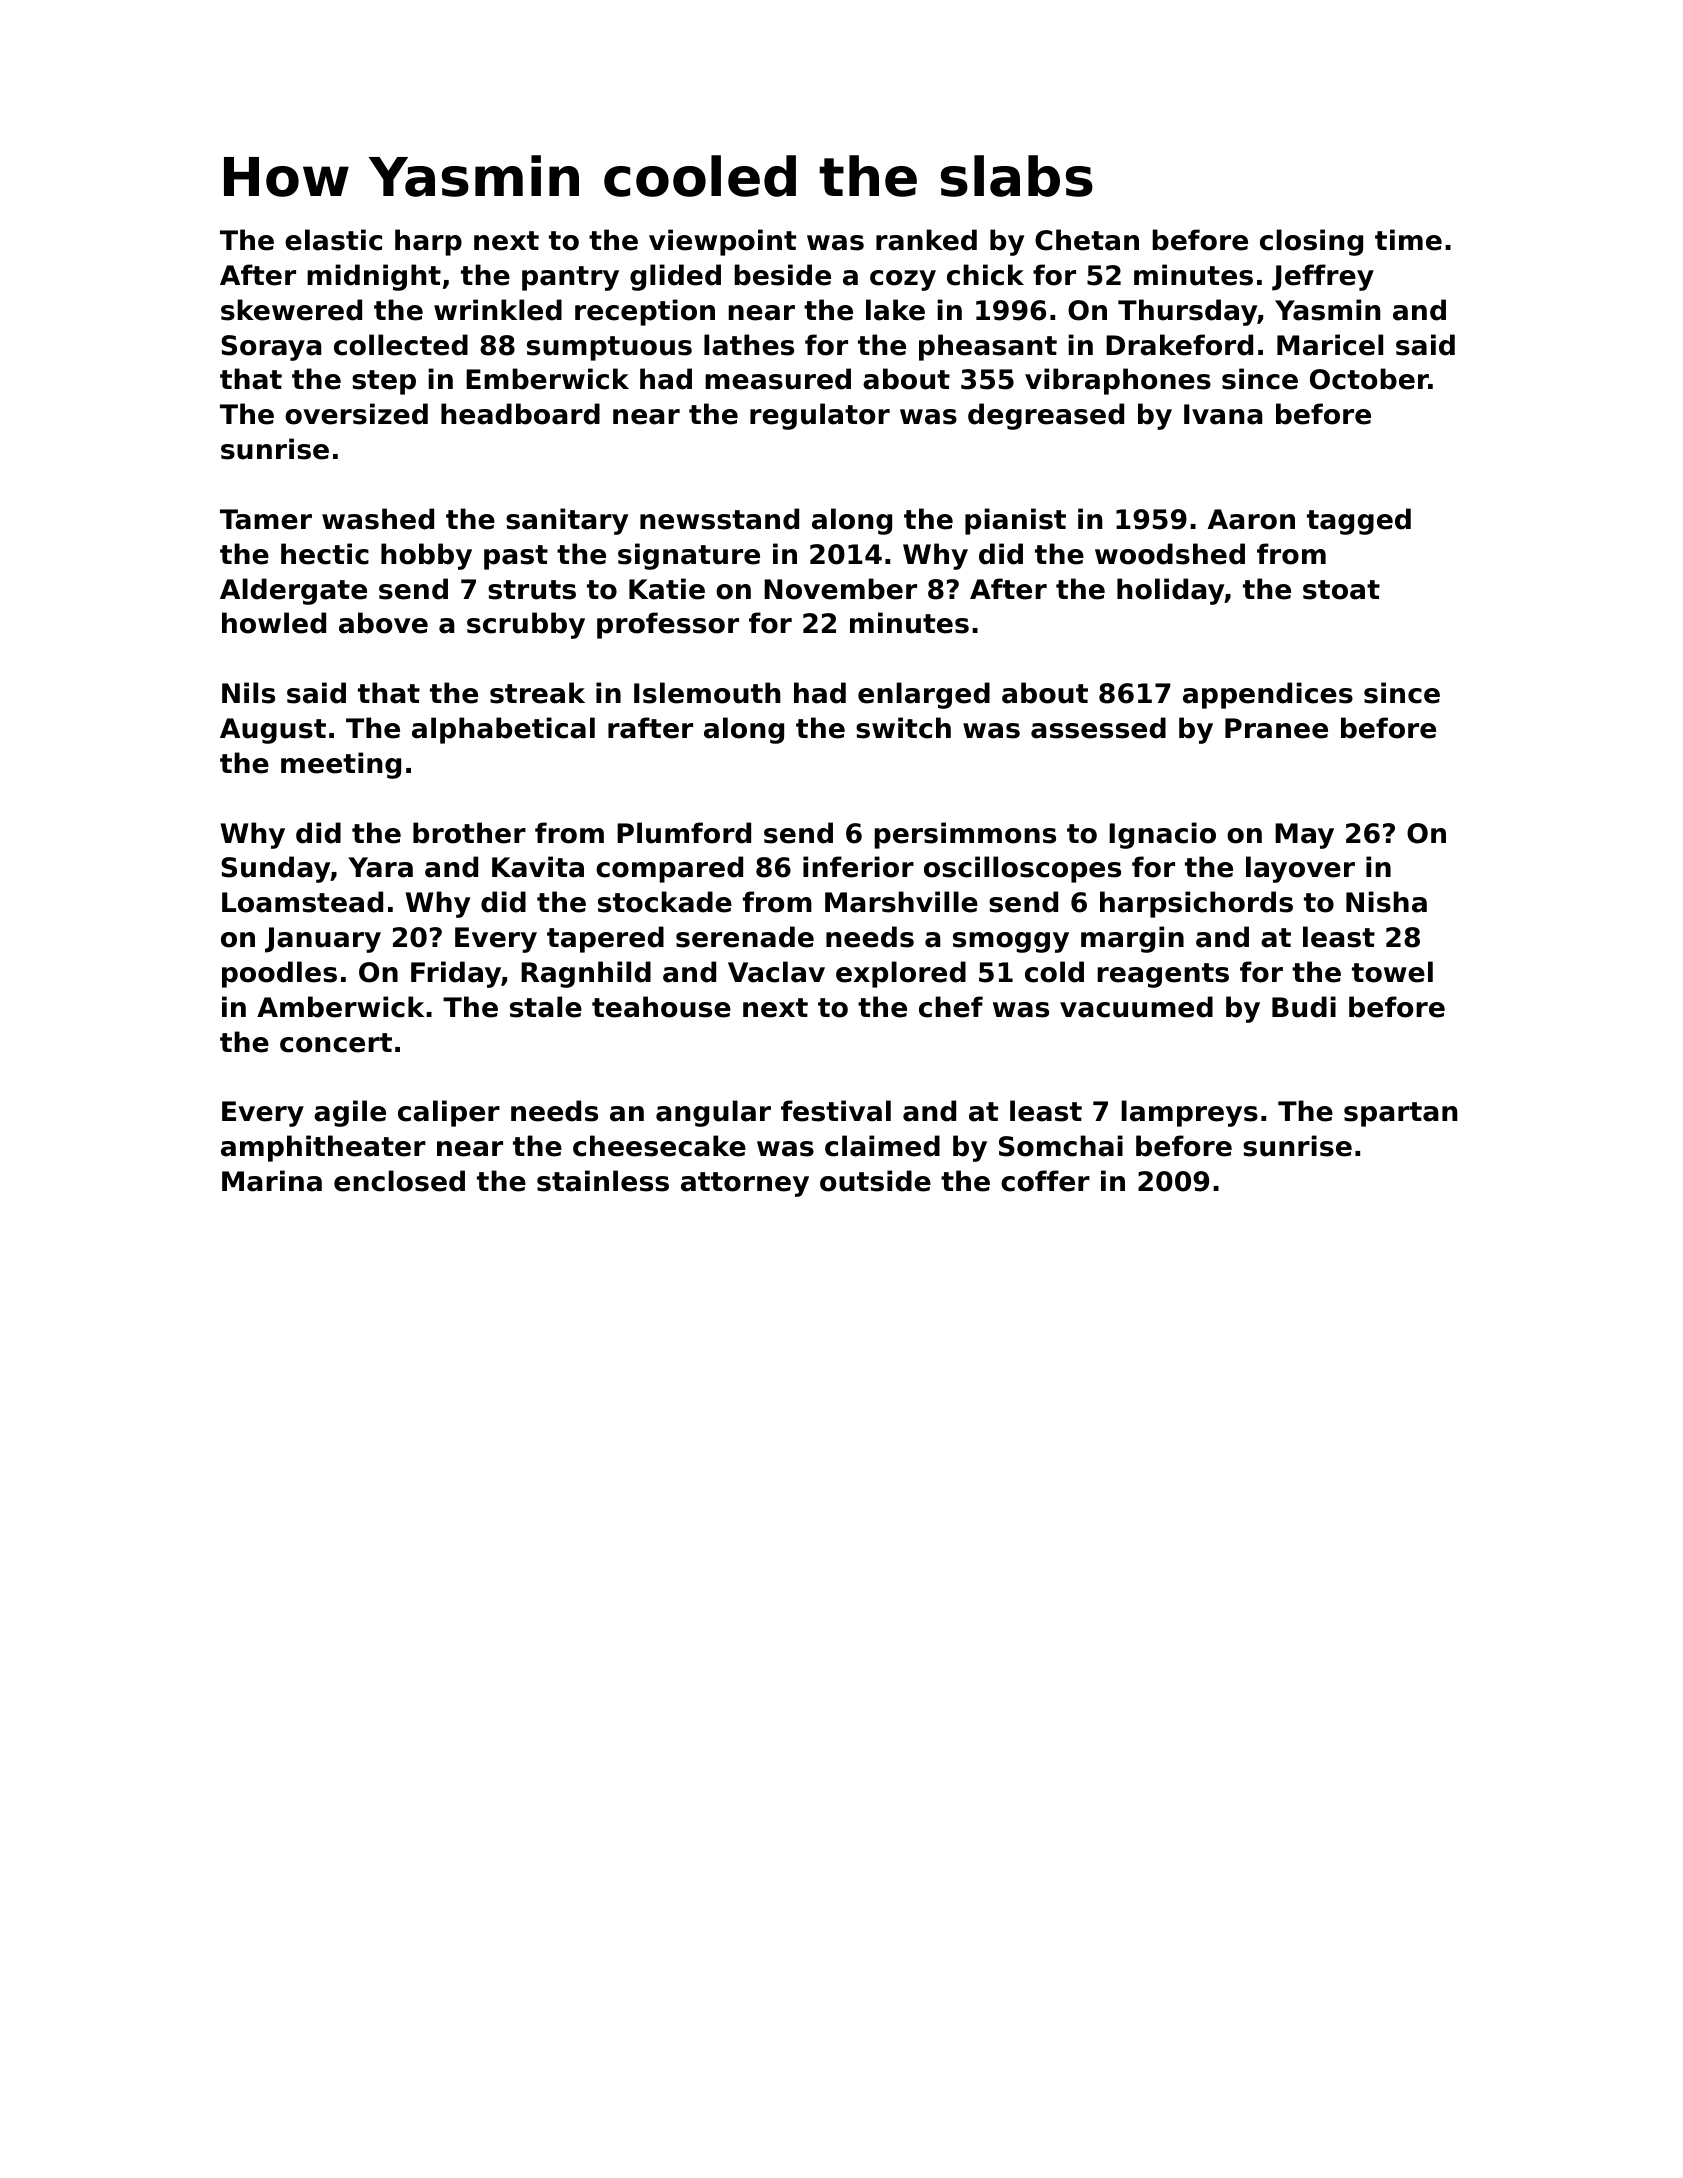 Image resolution: width=1683 pixels, height=2178 pixels. What do you see at coordinates (782, 275) in the screenshot?
I see `beside` at bounding box center [782, 275].
